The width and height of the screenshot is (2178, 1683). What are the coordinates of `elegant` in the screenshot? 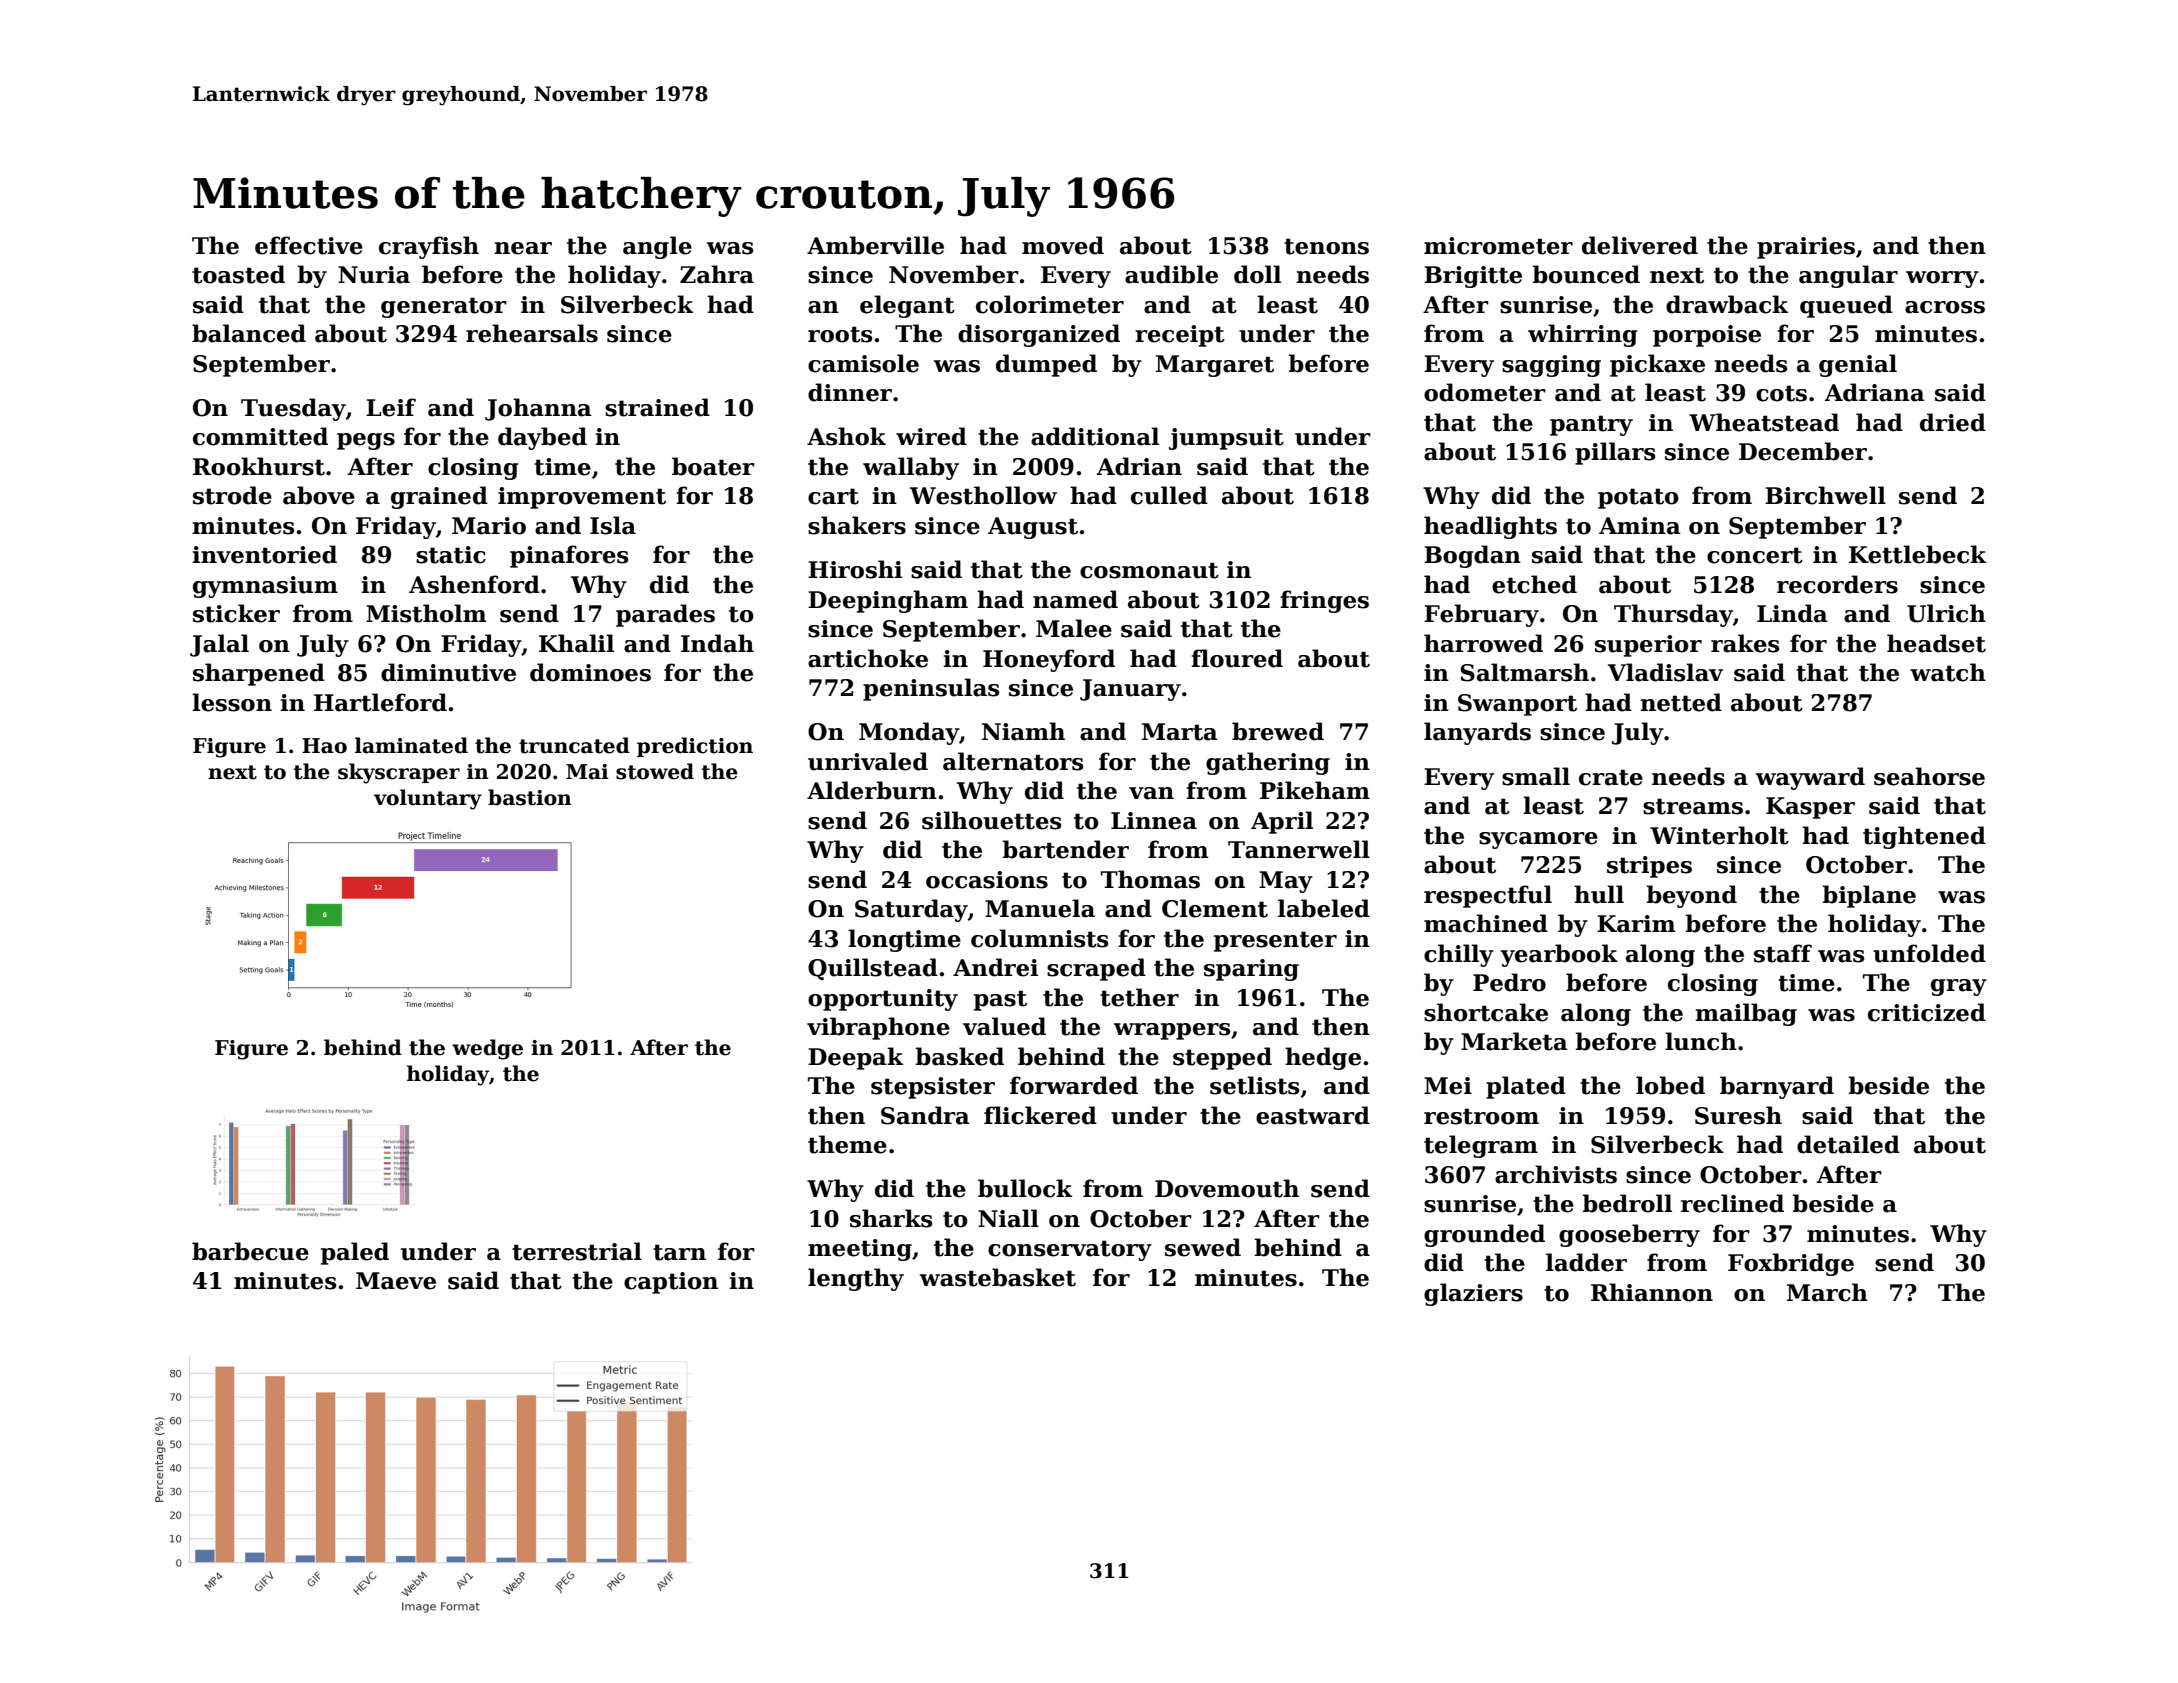 It's located at (907, 306).
